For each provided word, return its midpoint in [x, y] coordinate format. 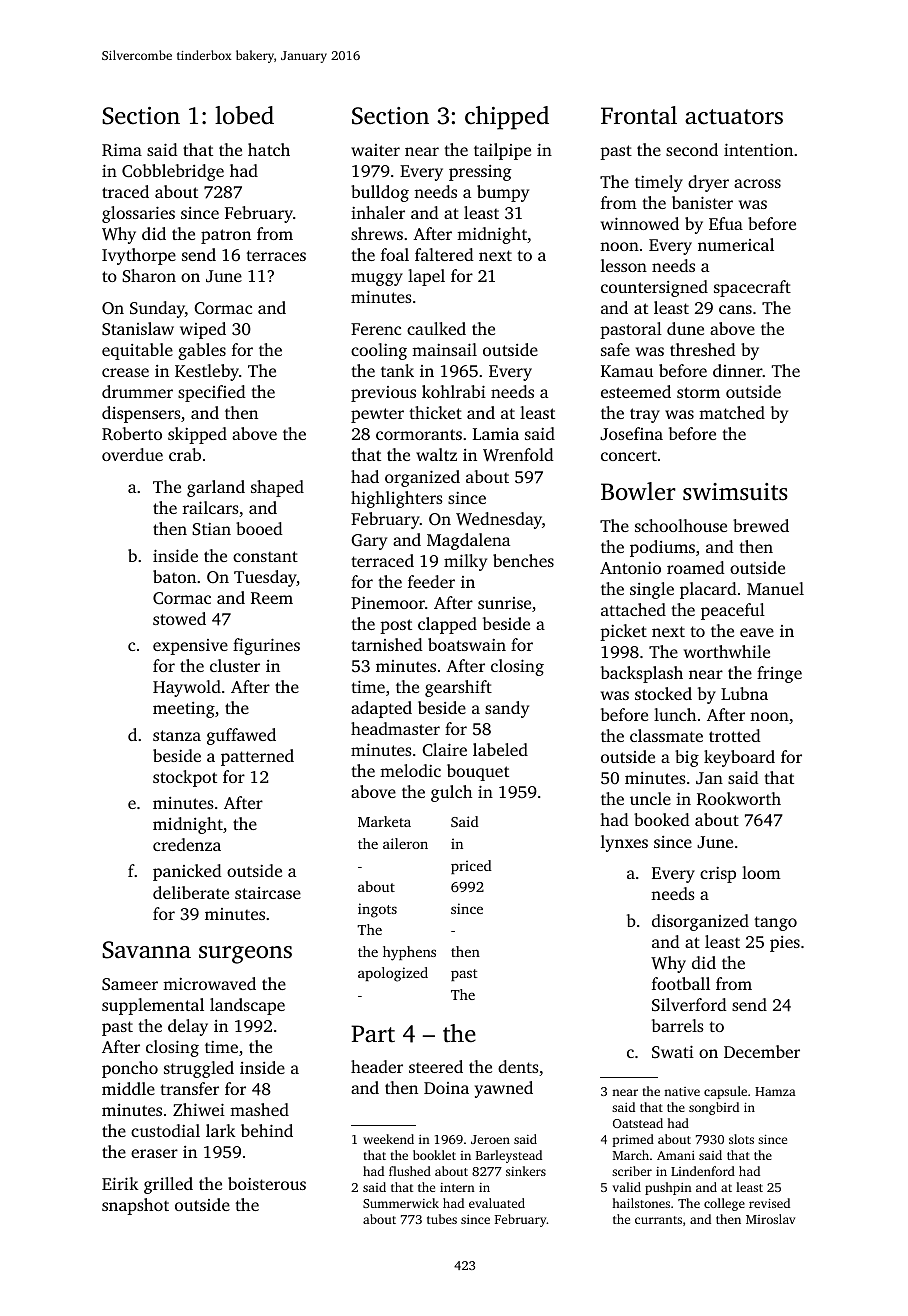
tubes [442, 1219]
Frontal [639, 115]
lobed [244, 115]
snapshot [135, 1206]
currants [658, 1220]
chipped [507, 118]
